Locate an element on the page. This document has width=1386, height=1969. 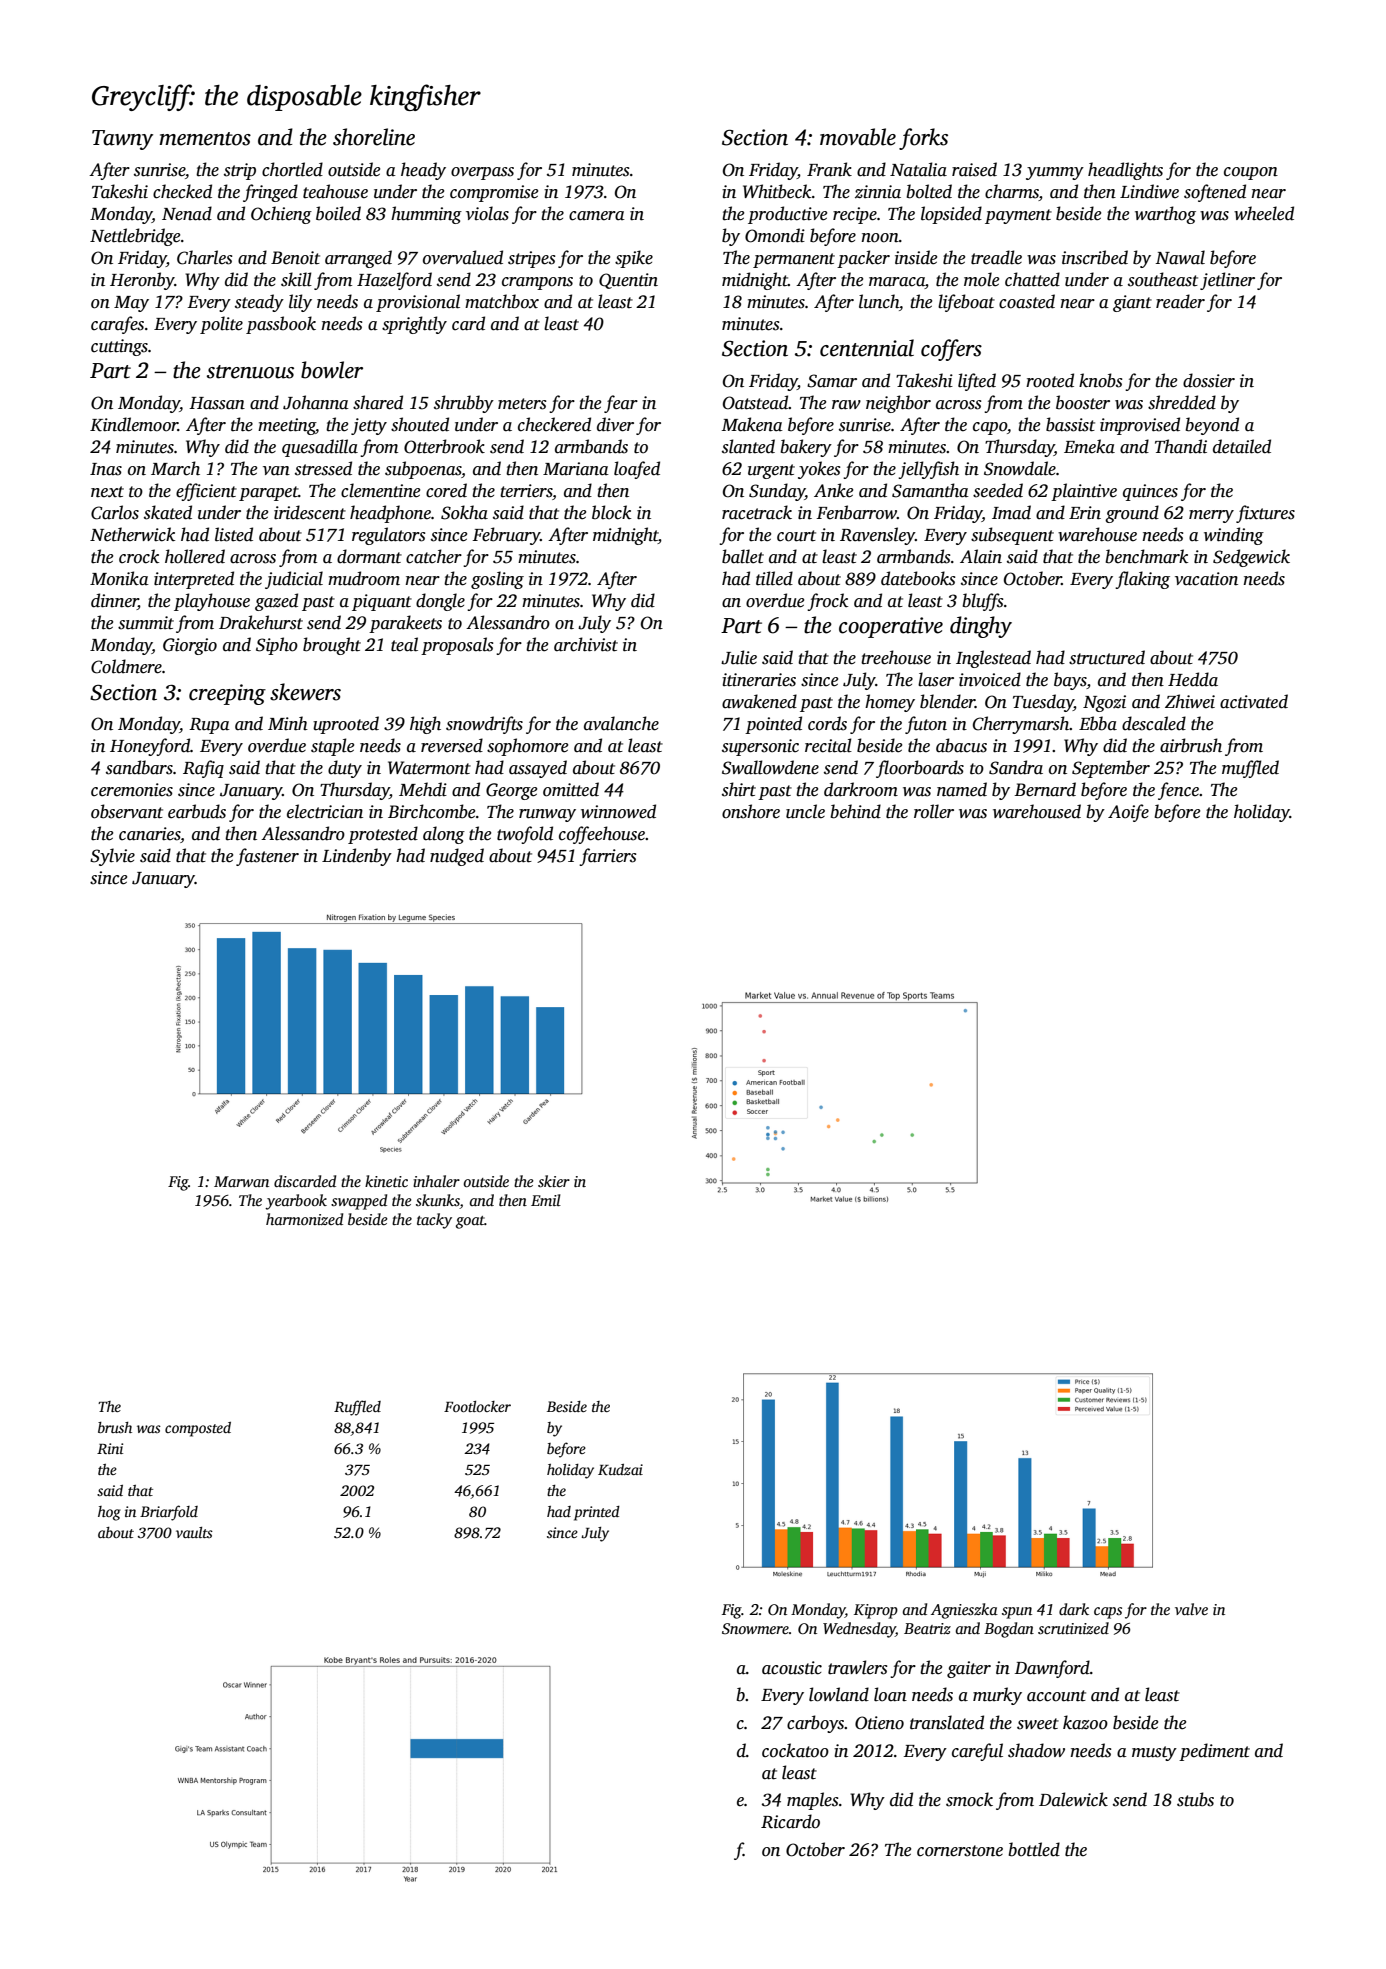
Kudzai is located at coordinates (620, 1469).
